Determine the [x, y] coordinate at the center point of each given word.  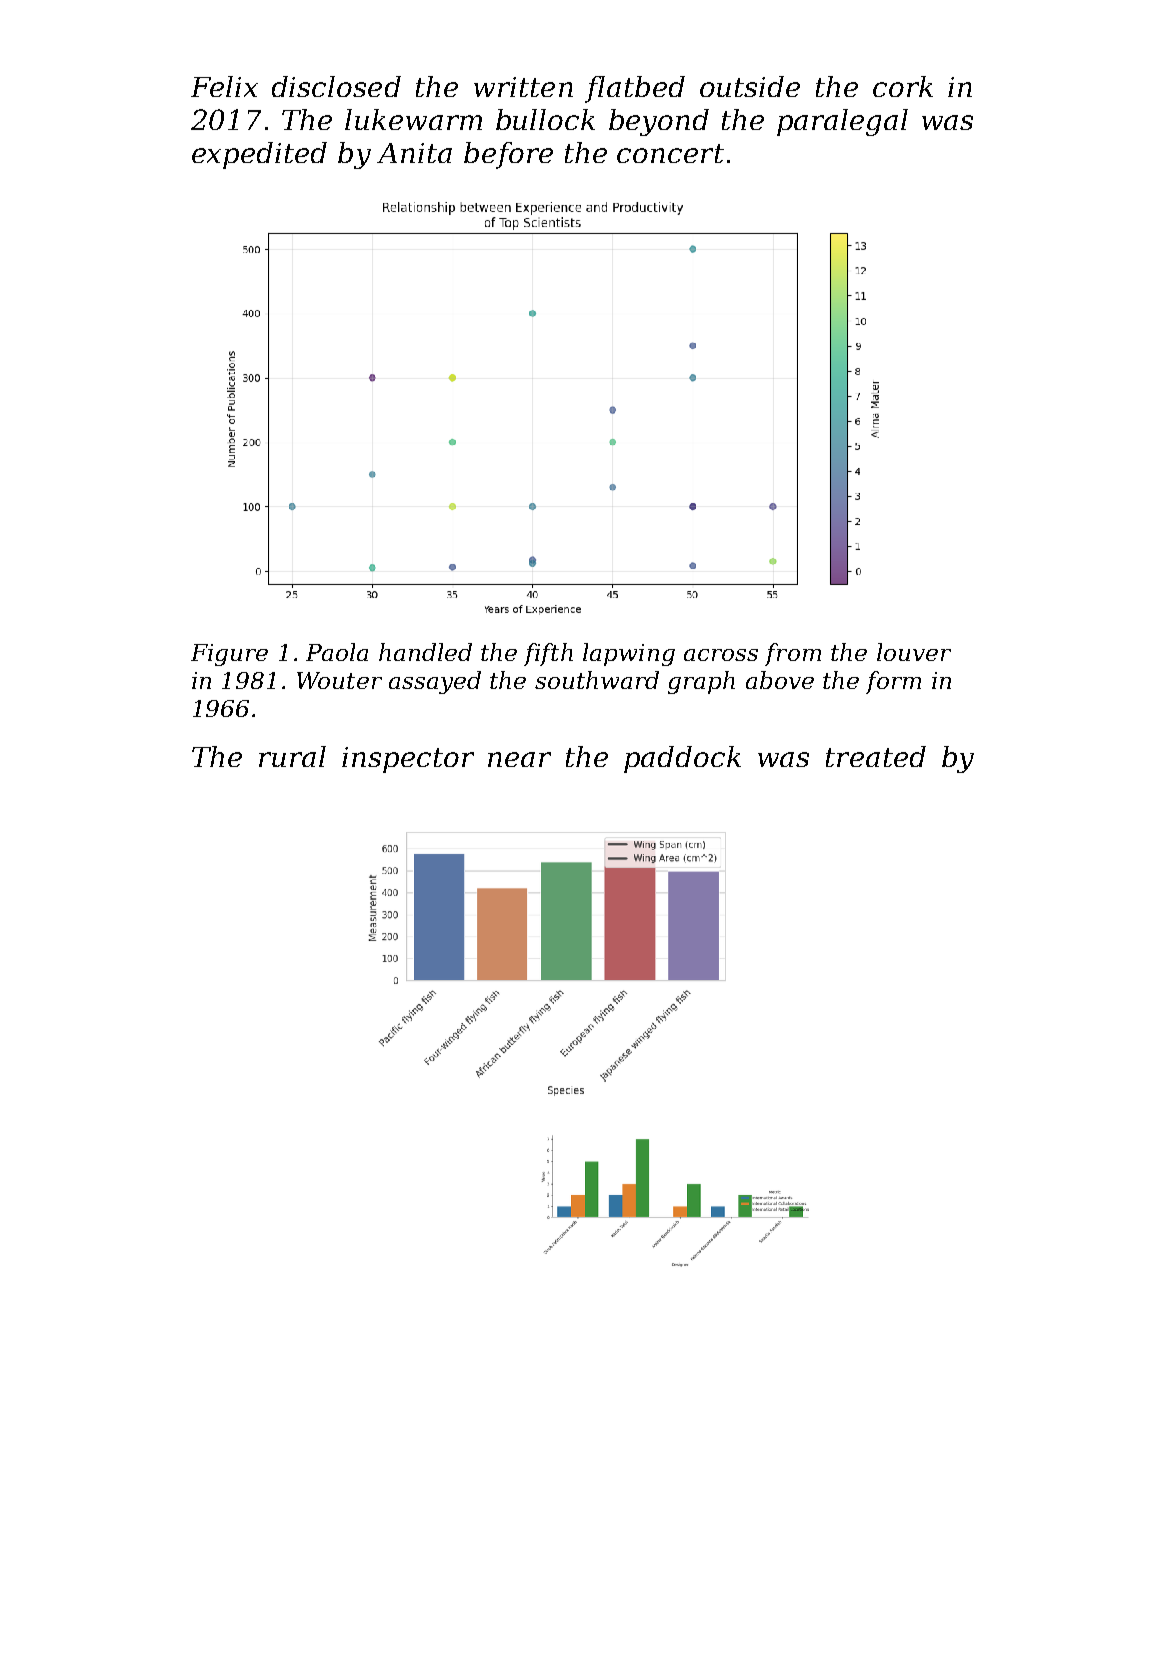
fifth [548, 654]
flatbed [635, 89]
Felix [224, 86]
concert [670, 153]
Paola [337, 652]
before [508, 155]
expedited [259, 155]
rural [292, 756]
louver [914, 652]
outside [750, 86]
